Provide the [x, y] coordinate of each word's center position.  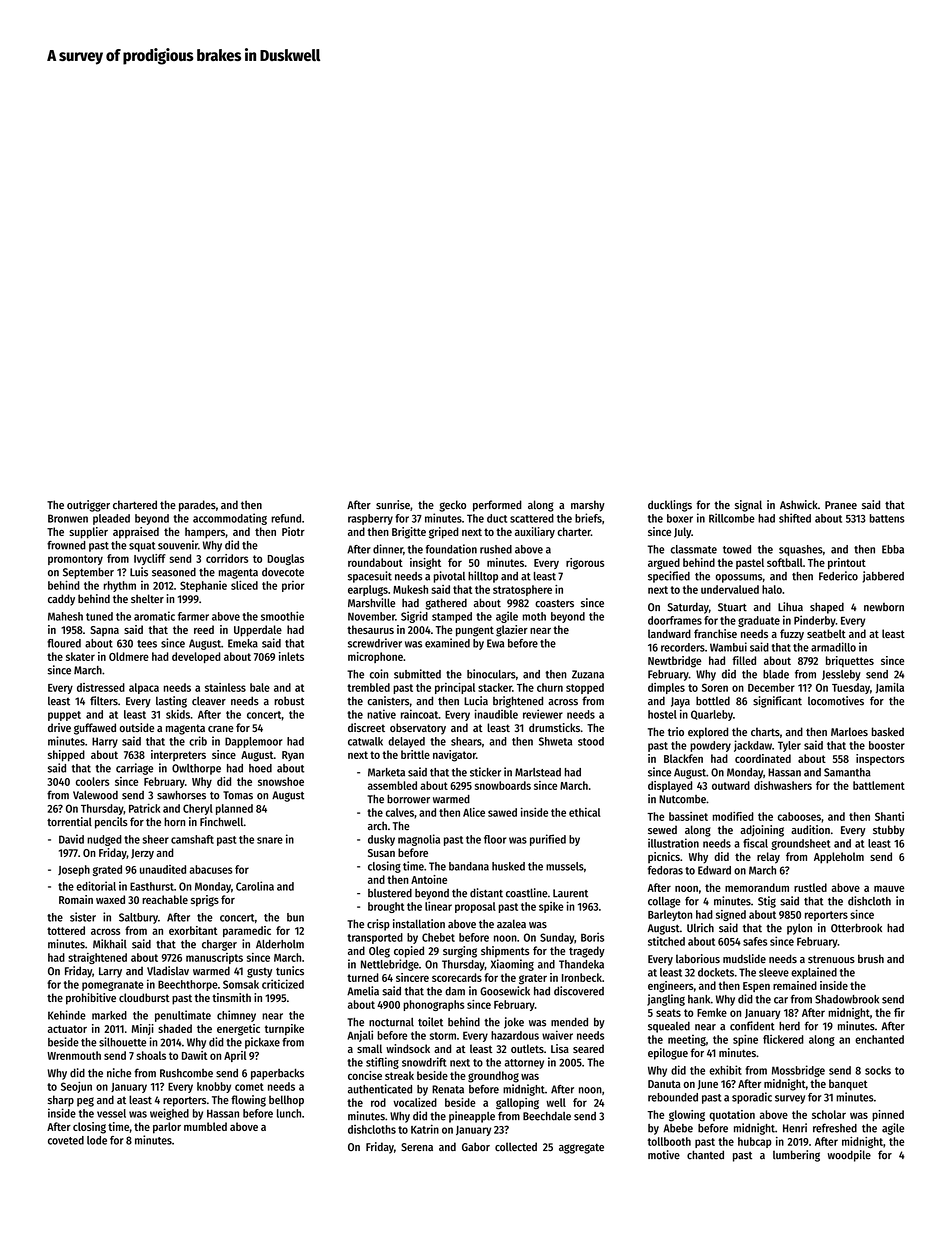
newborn [884, 607]
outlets [527, 1048]
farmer [193, 616]
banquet [848, 1085]
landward [669, 633]
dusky [381, 840]
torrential [69, 822]
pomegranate [113, 986]
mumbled [205, 1126]
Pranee [841, 505]
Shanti [889, 816]
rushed [496, 549]
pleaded [111, 519]
